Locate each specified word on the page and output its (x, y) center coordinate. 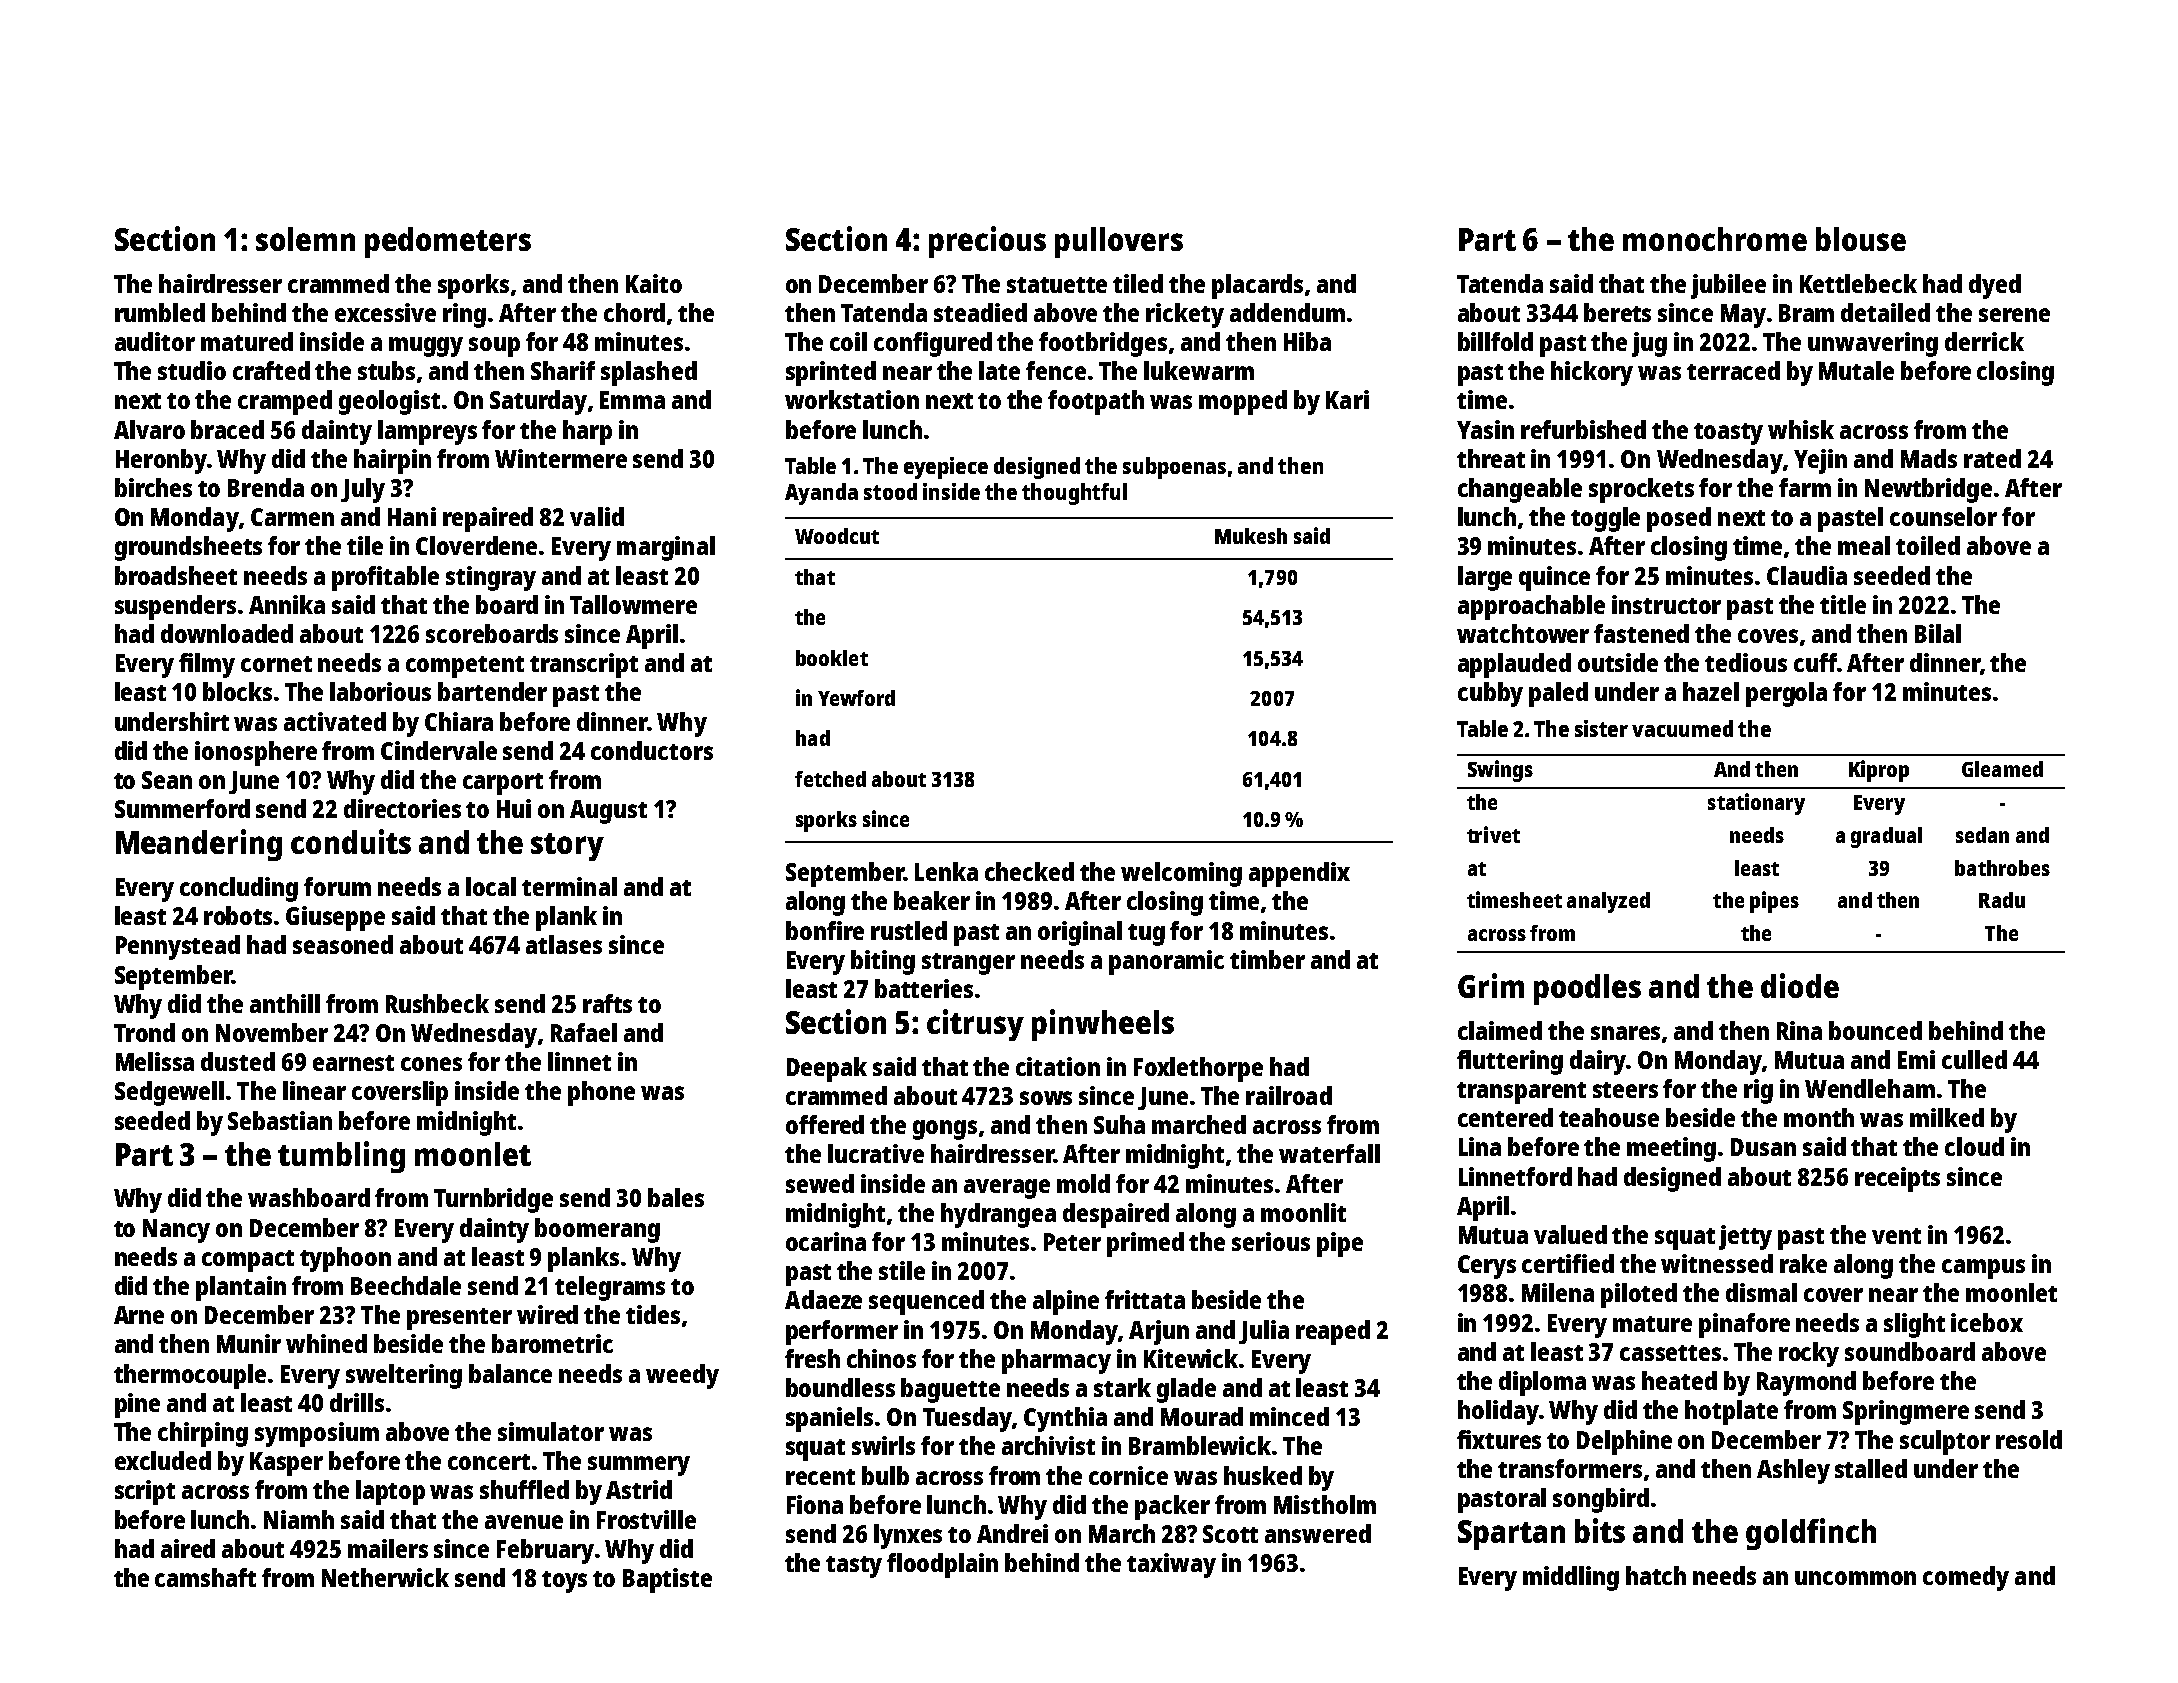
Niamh (299, 1519)
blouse (1861, 239)
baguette (950, 1390)
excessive (385, 312)
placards (1257, 286)
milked (1947, 1117)
